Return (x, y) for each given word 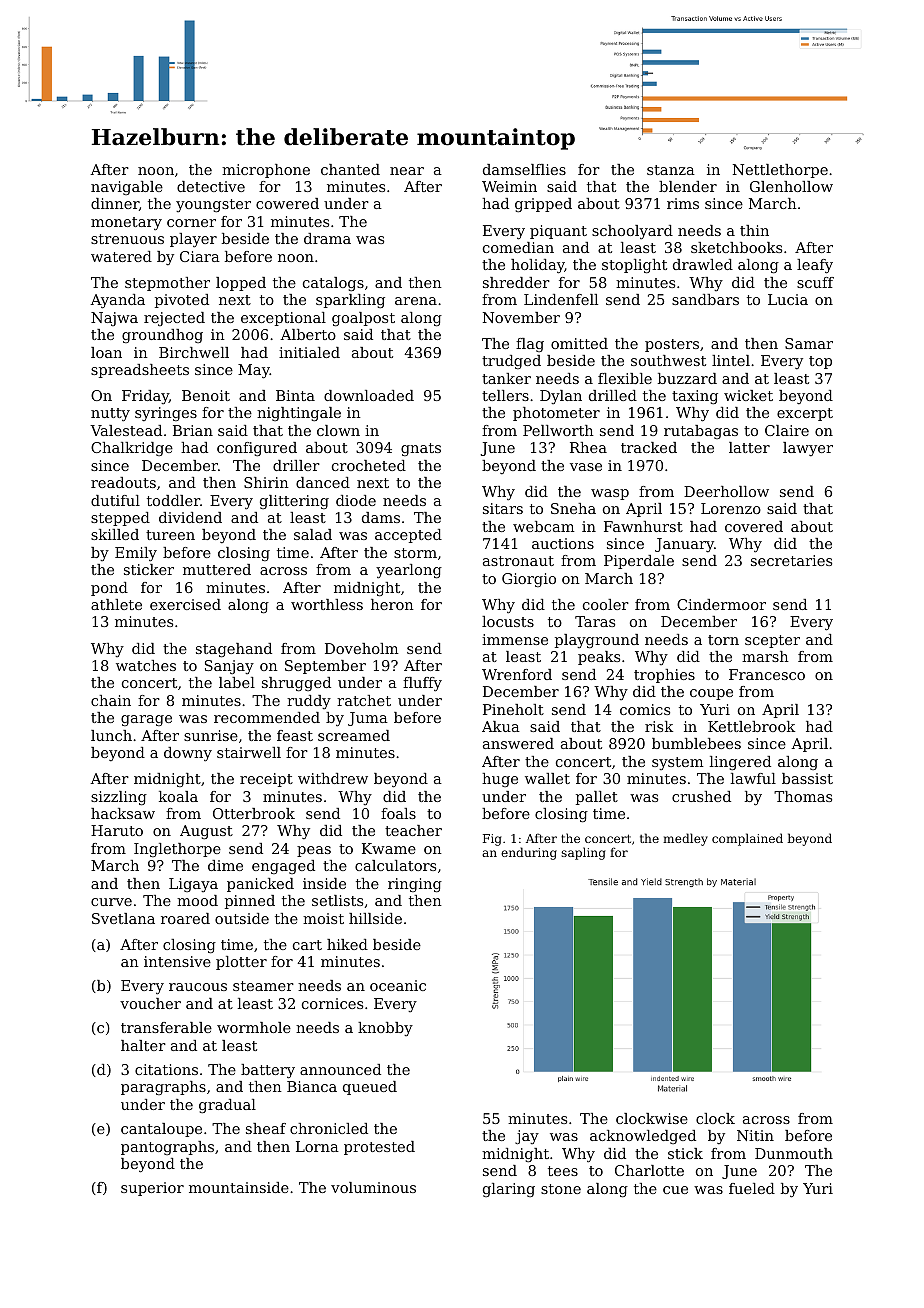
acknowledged (643, 1137)
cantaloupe (161, 1130)
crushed (701, 796)
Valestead (126, 430)
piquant (558, 232)
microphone (266, 171)
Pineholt (513, 709)
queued (370, 1088)
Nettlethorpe (780, 171)
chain (111, 700)
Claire (787, 430)
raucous (198, 987)
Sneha (573, 508)
